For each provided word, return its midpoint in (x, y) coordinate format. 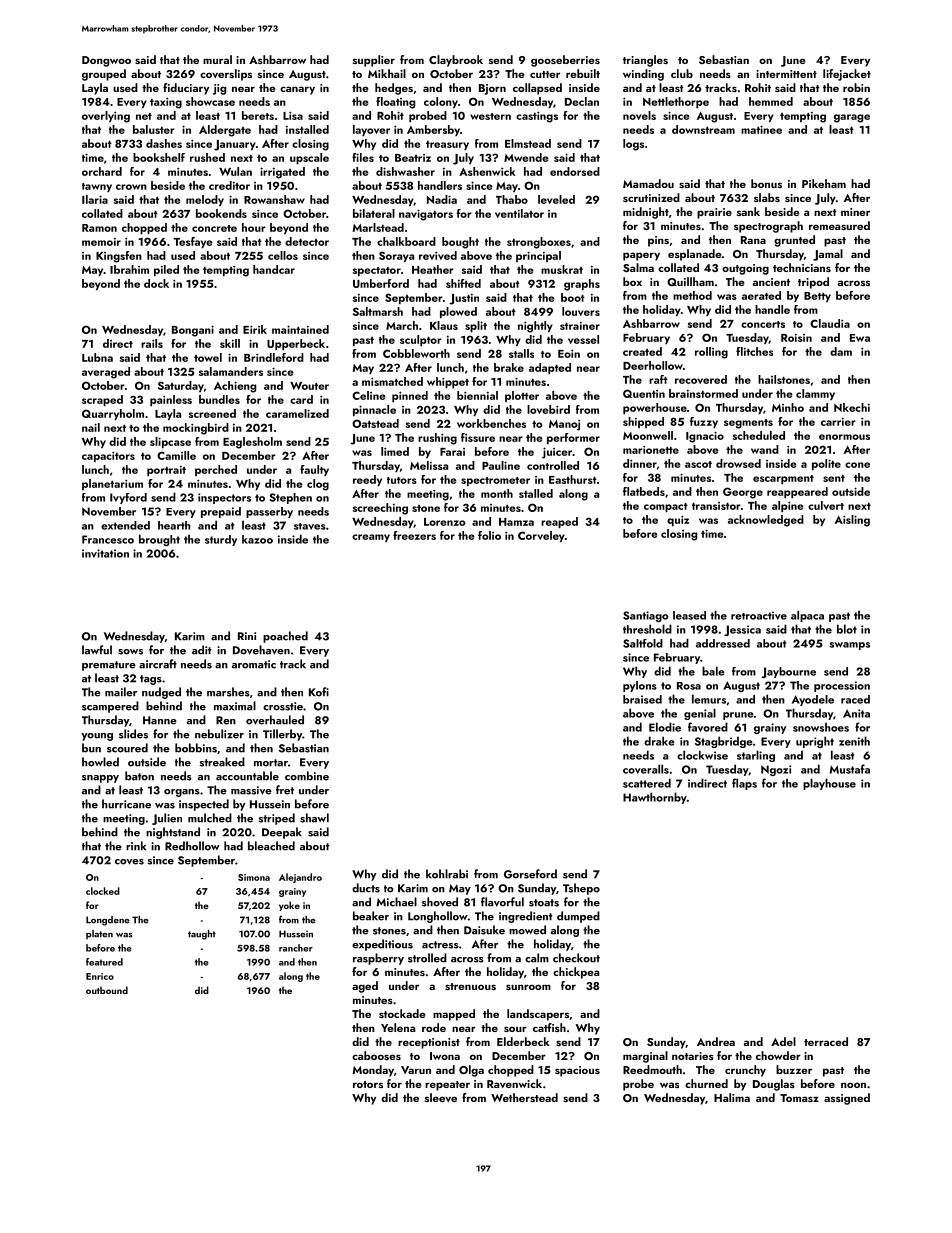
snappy (100, 779)
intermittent (786, 74)
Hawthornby (655, 798)
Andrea (716, 1041)
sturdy (221, 540)
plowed (458, 312)
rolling (711, 353)
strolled (427, 958)
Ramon (99, 228)
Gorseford (530, 874)
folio (489, 535)
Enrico (100, 976)
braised (642, 699)
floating (395, 103)
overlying (106, 117)
